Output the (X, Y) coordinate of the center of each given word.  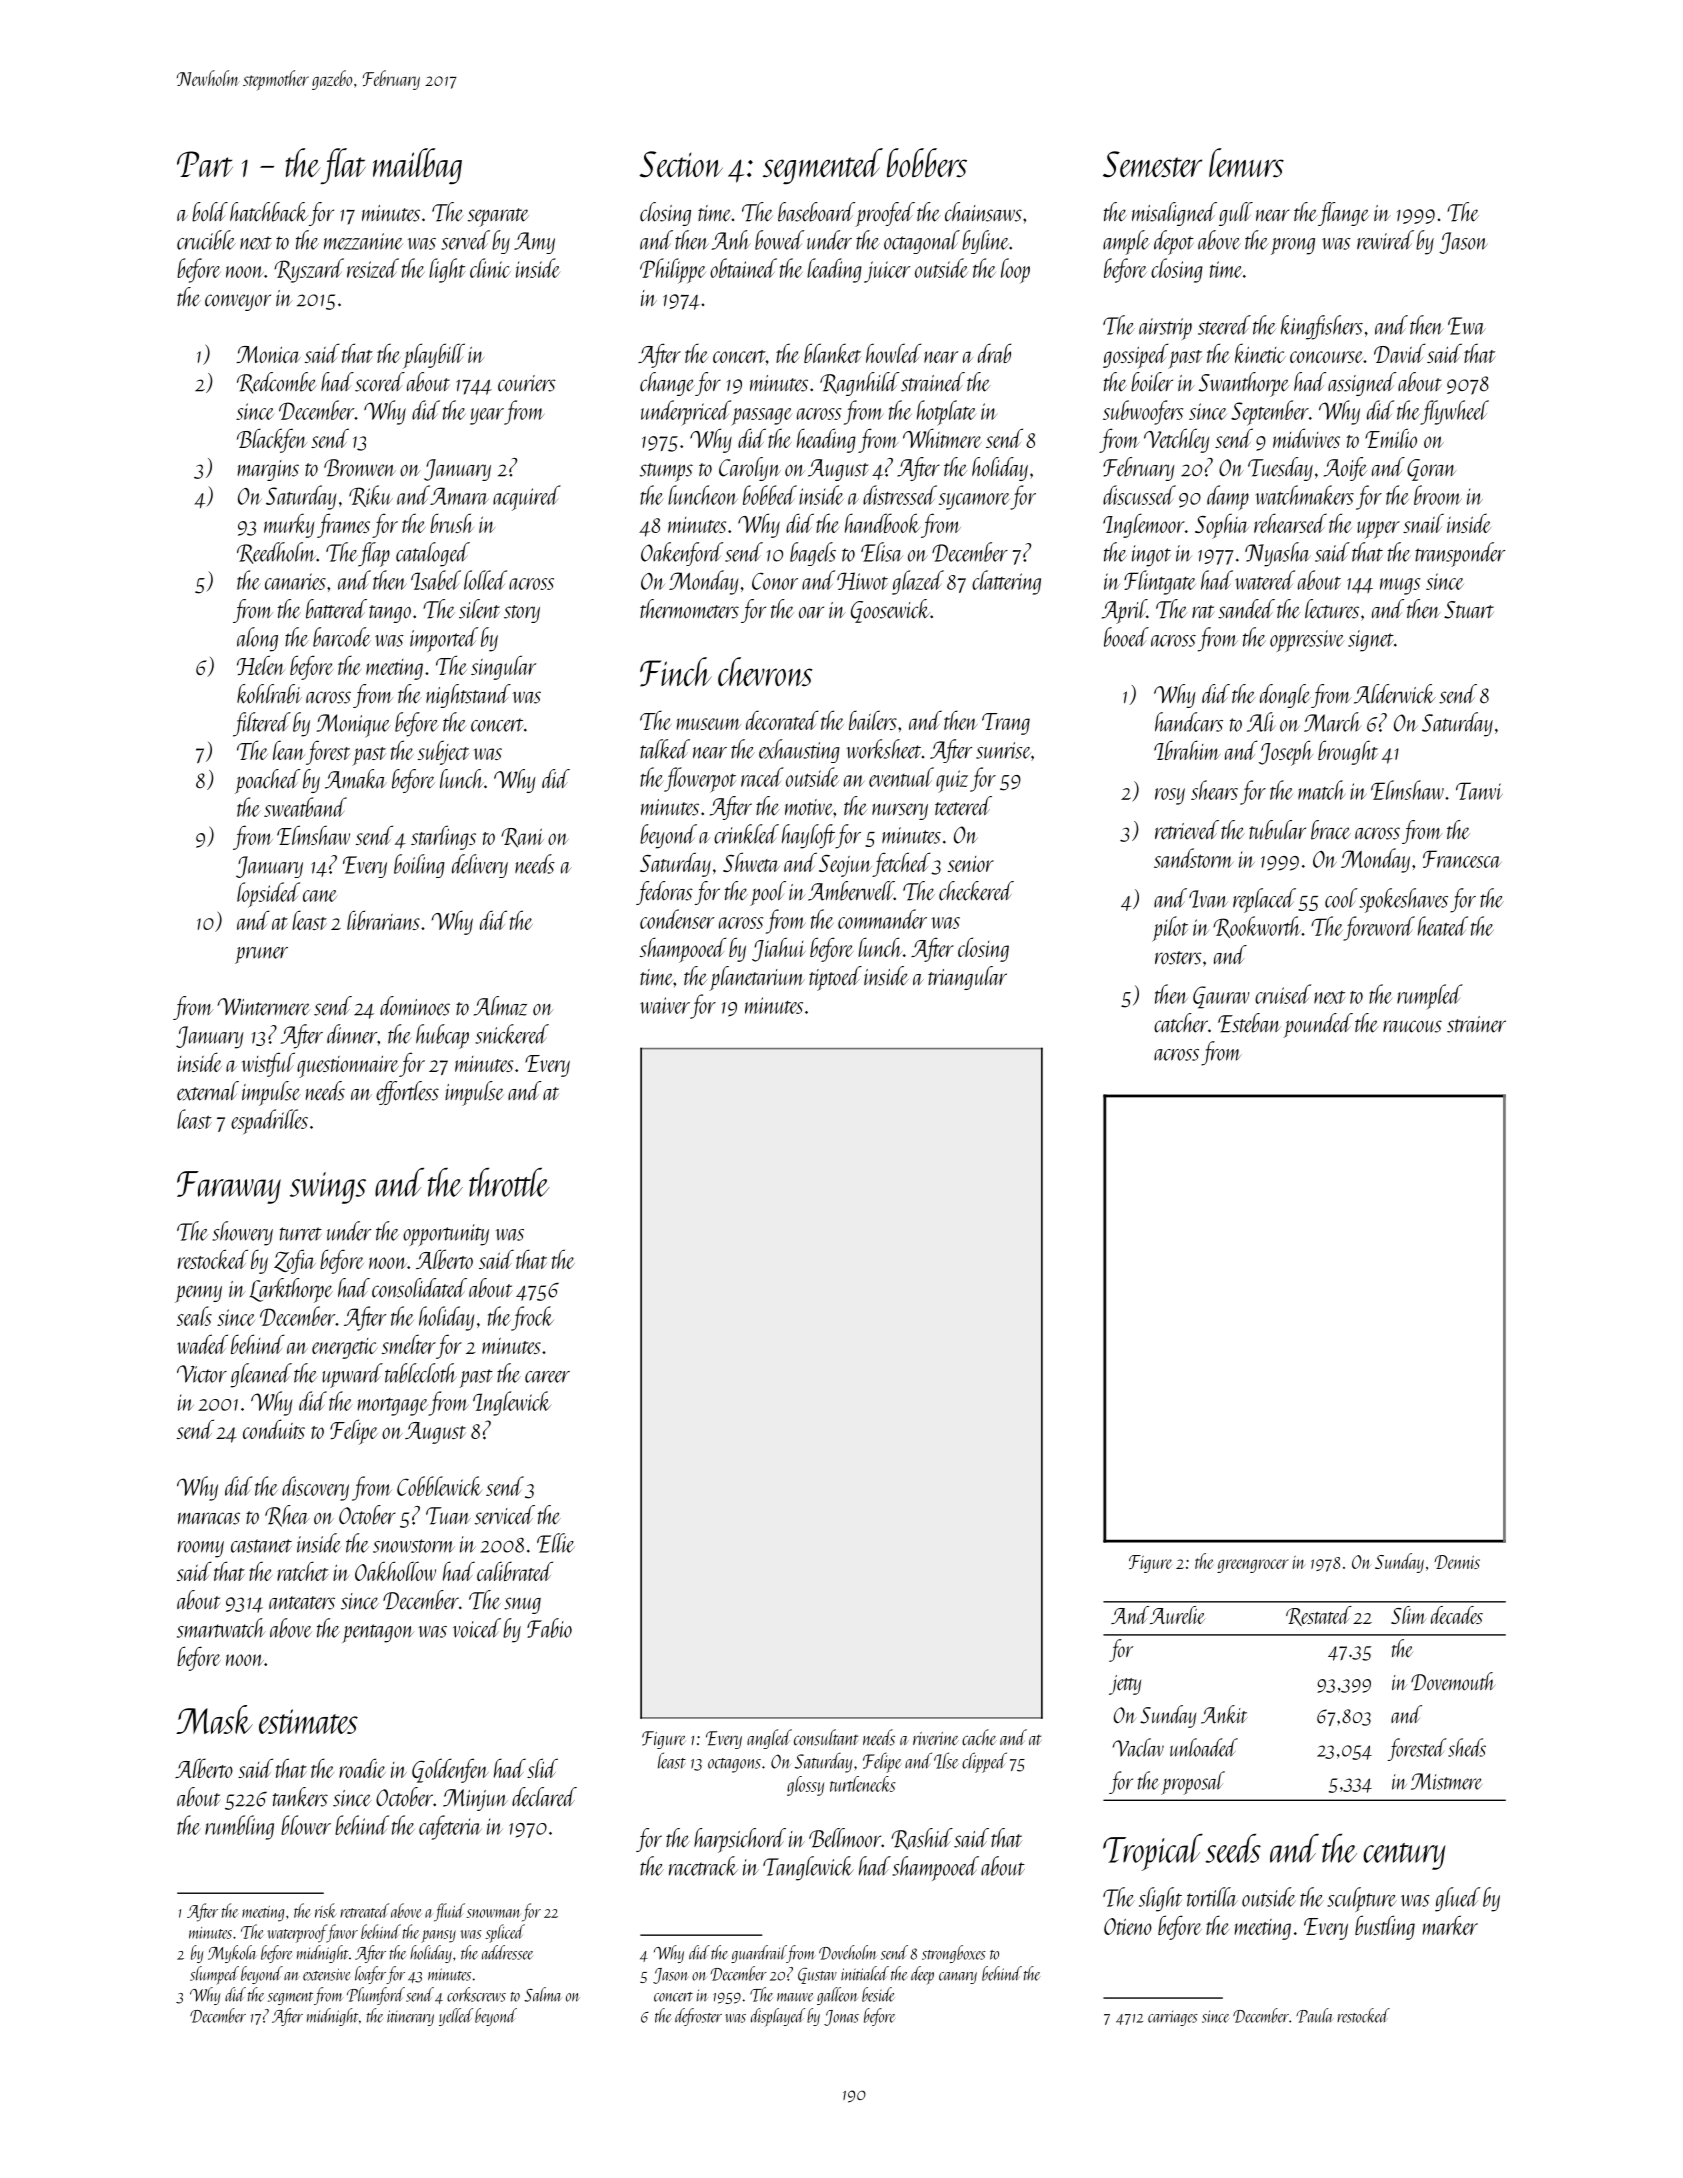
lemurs (1246, 162)
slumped (214, 1975)
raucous (1412, 1026)
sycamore (974, 501)
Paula (1315, 2015)
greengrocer (1253, 1566)
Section (681, 164)
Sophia (1222, 526)
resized (373, 268)
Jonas (841, 2018)
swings (328, 1188)
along (257, 639)
